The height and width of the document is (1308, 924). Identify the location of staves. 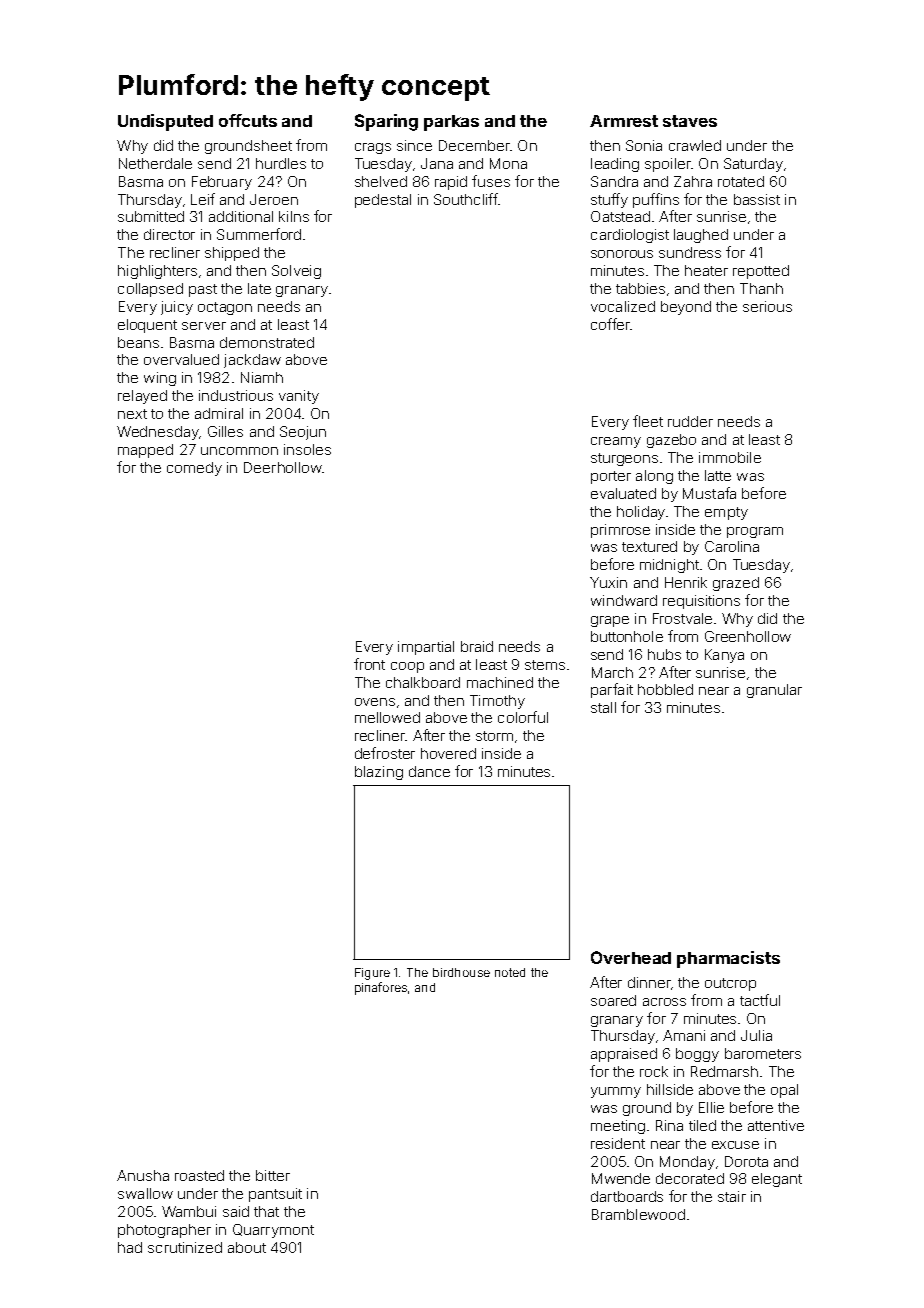
(690, 121).
